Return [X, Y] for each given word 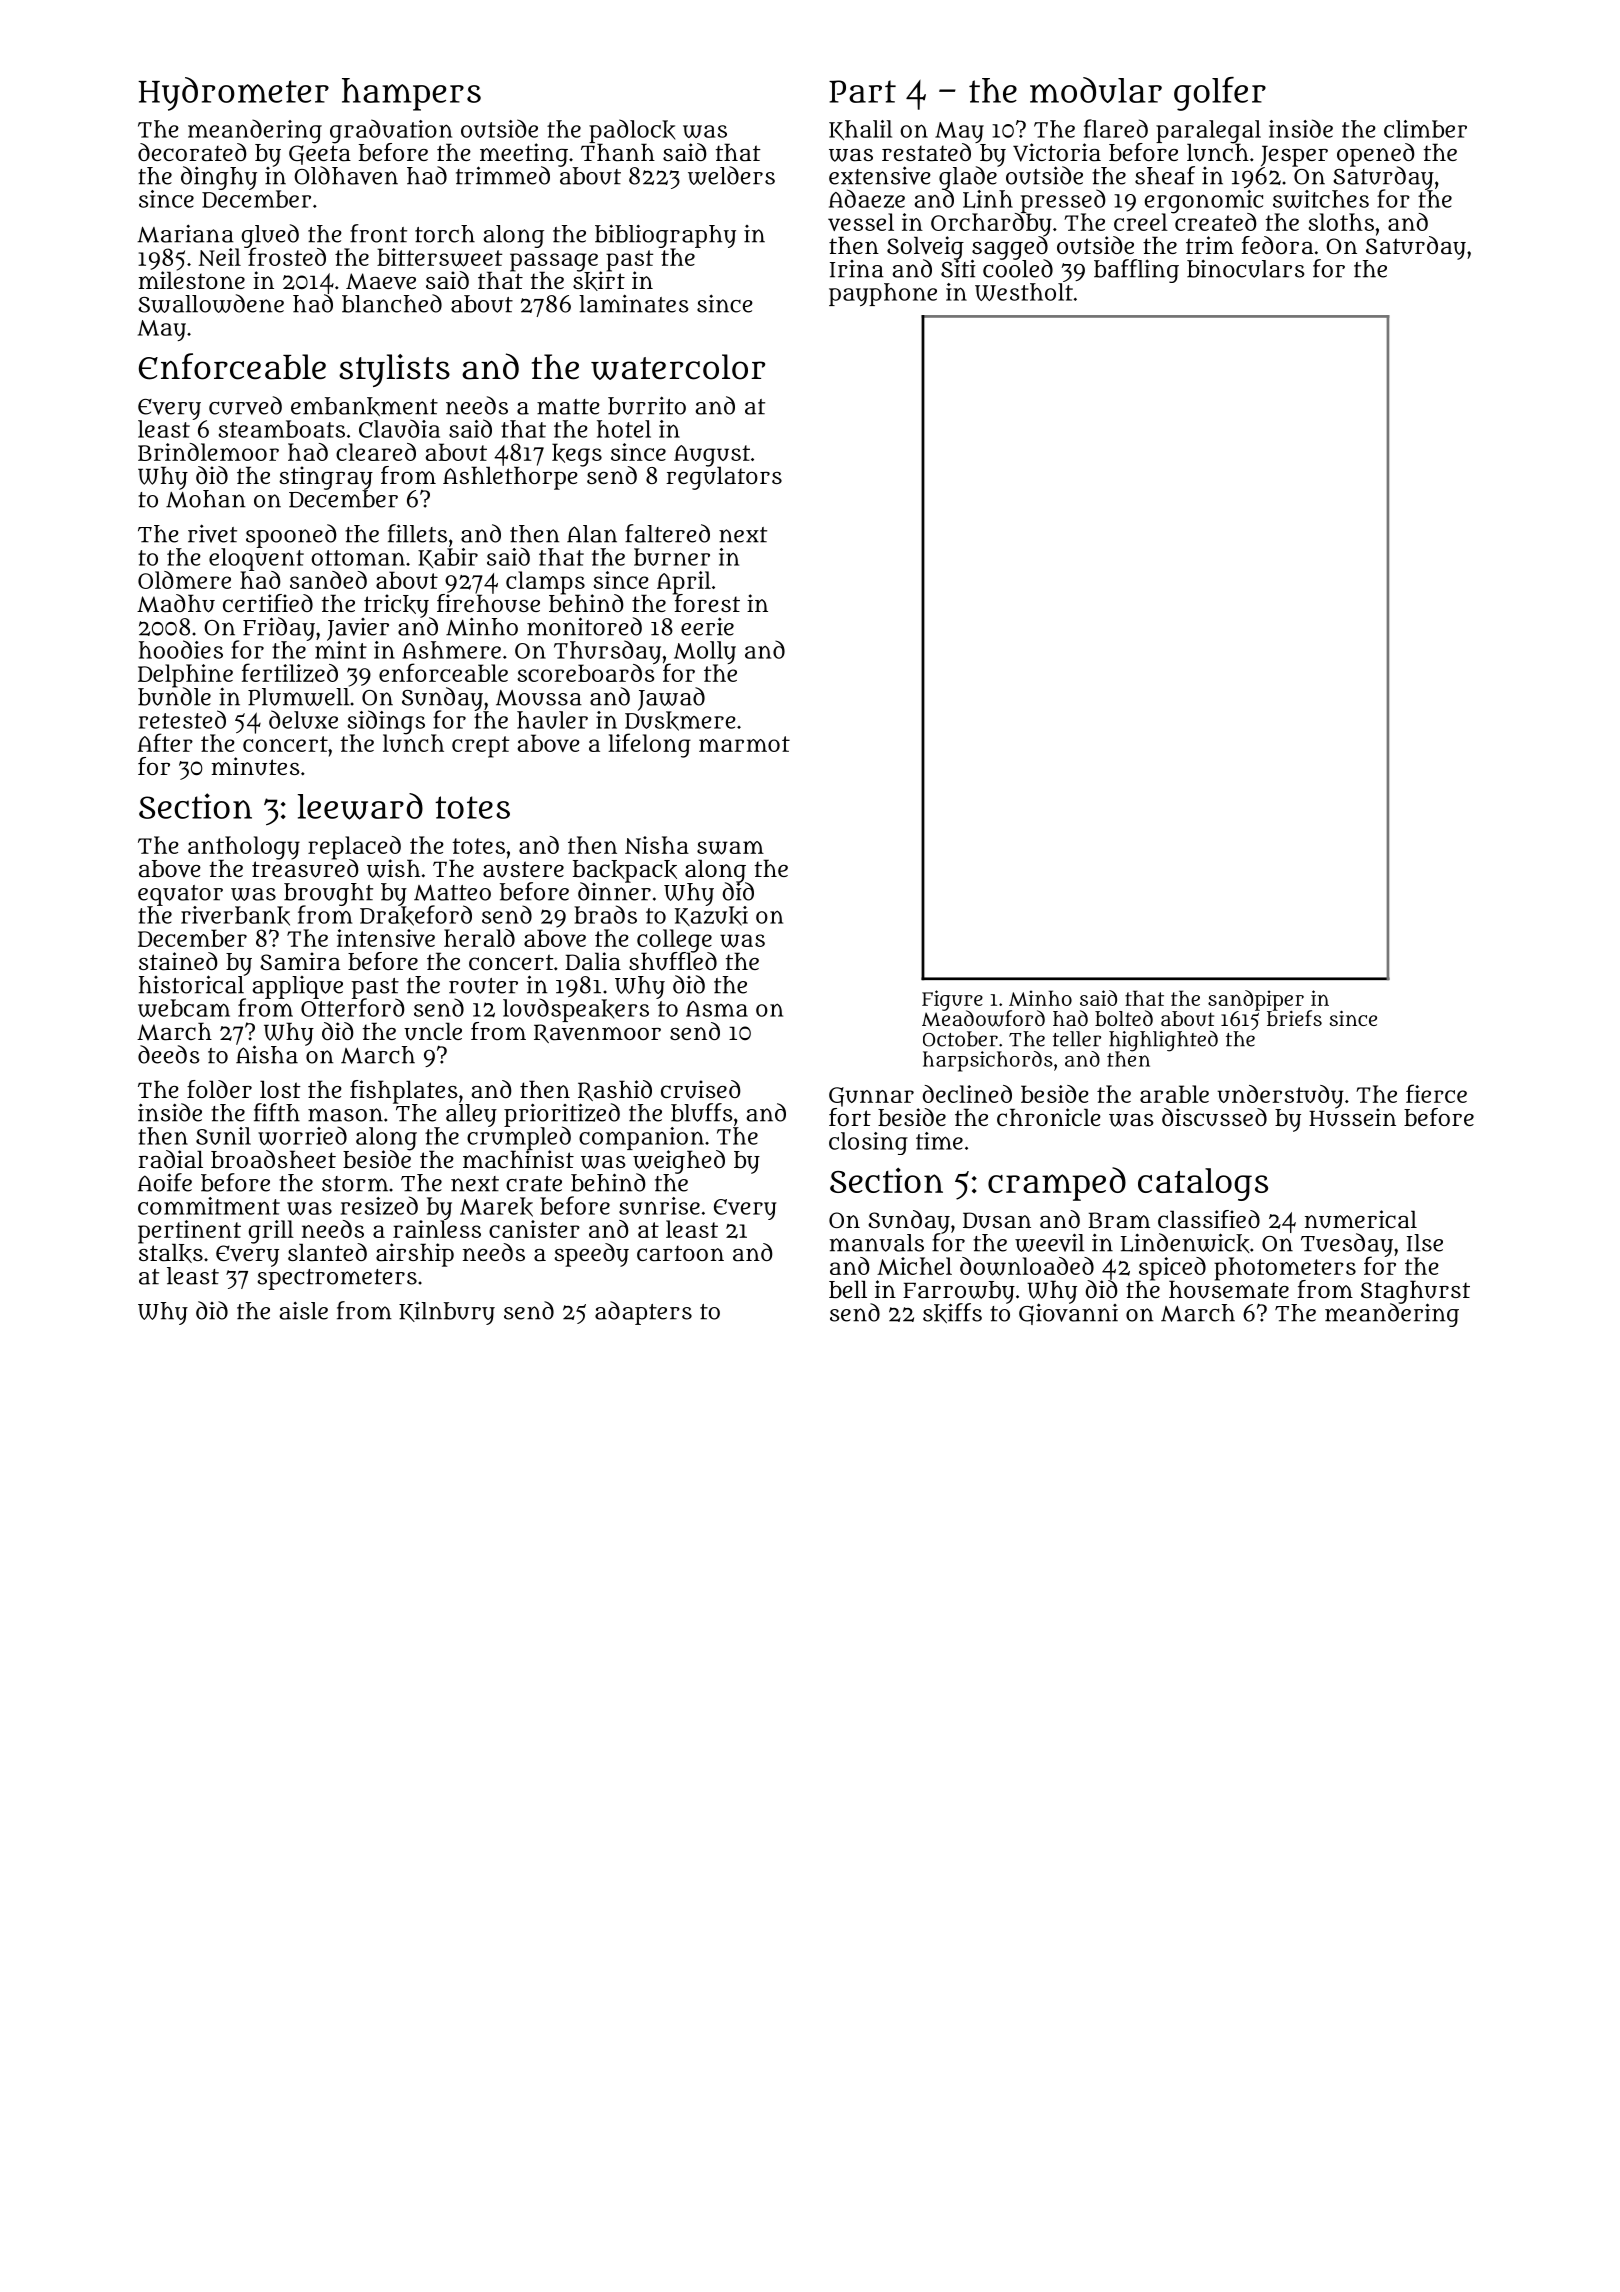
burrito [647, 405]
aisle [303, 1310]
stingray [326, 478]
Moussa [539, 698]
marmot [744, 744]
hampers [411, 94]
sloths [1341, 222]
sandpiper [1256, 1000]
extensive [880, 175]
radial [170, 1159]
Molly [705, 653]
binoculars [1245, 268]
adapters [643, 1313]
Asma [717, 1009]
